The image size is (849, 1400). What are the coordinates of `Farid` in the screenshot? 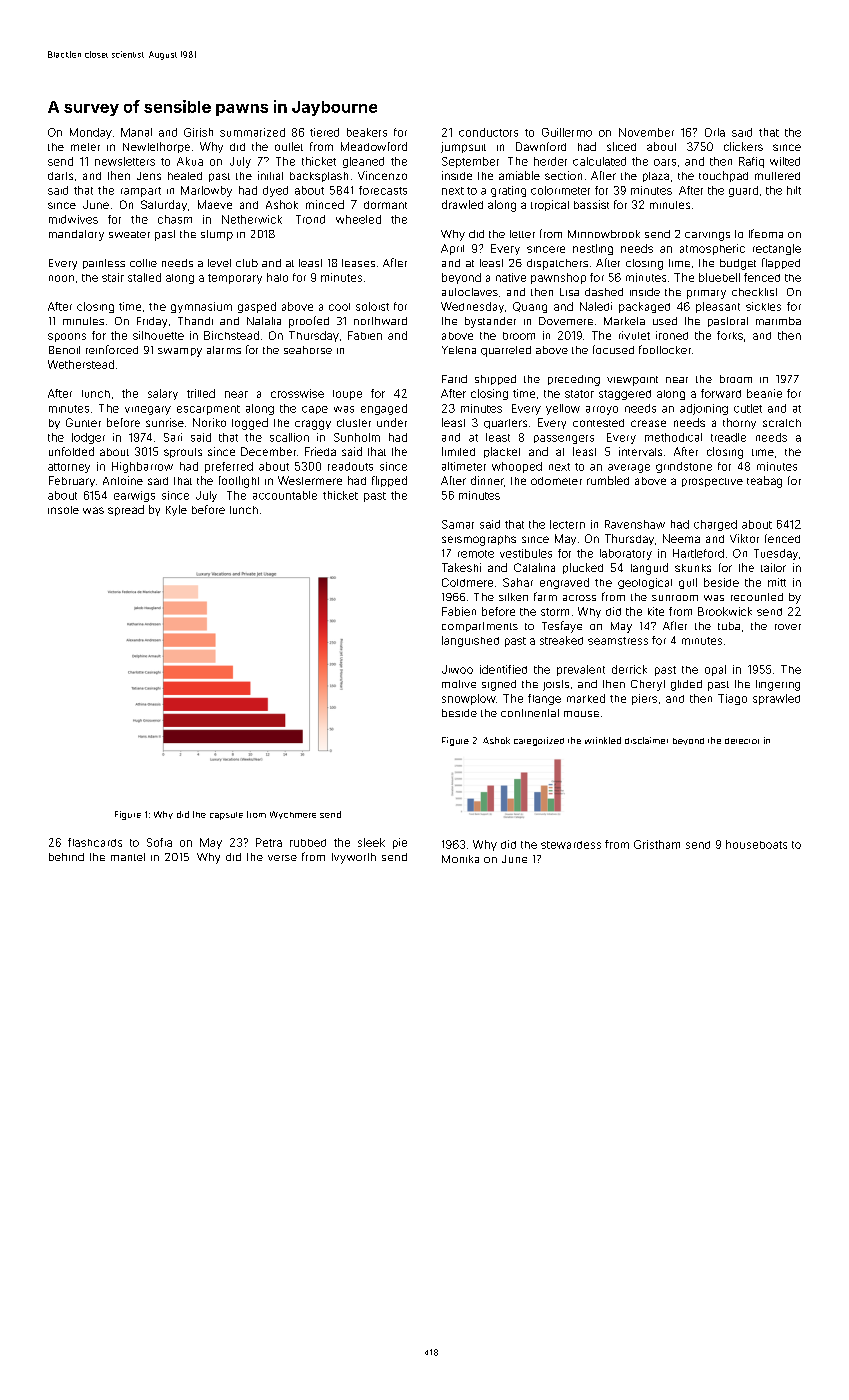 It's located at (454, 379).
